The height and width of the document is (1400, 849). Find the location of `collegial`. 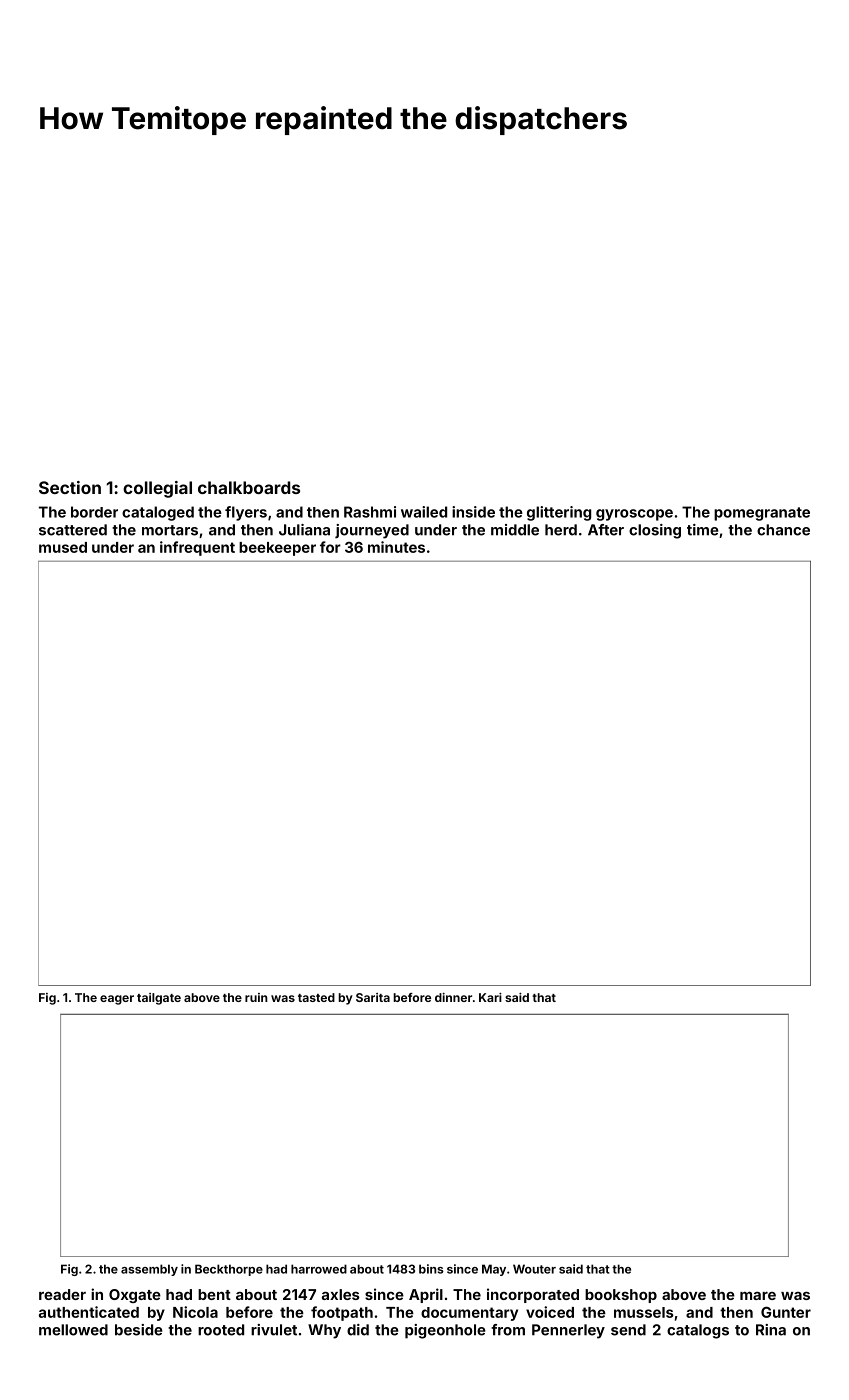

collegial is located at coordinates (157, 489).
